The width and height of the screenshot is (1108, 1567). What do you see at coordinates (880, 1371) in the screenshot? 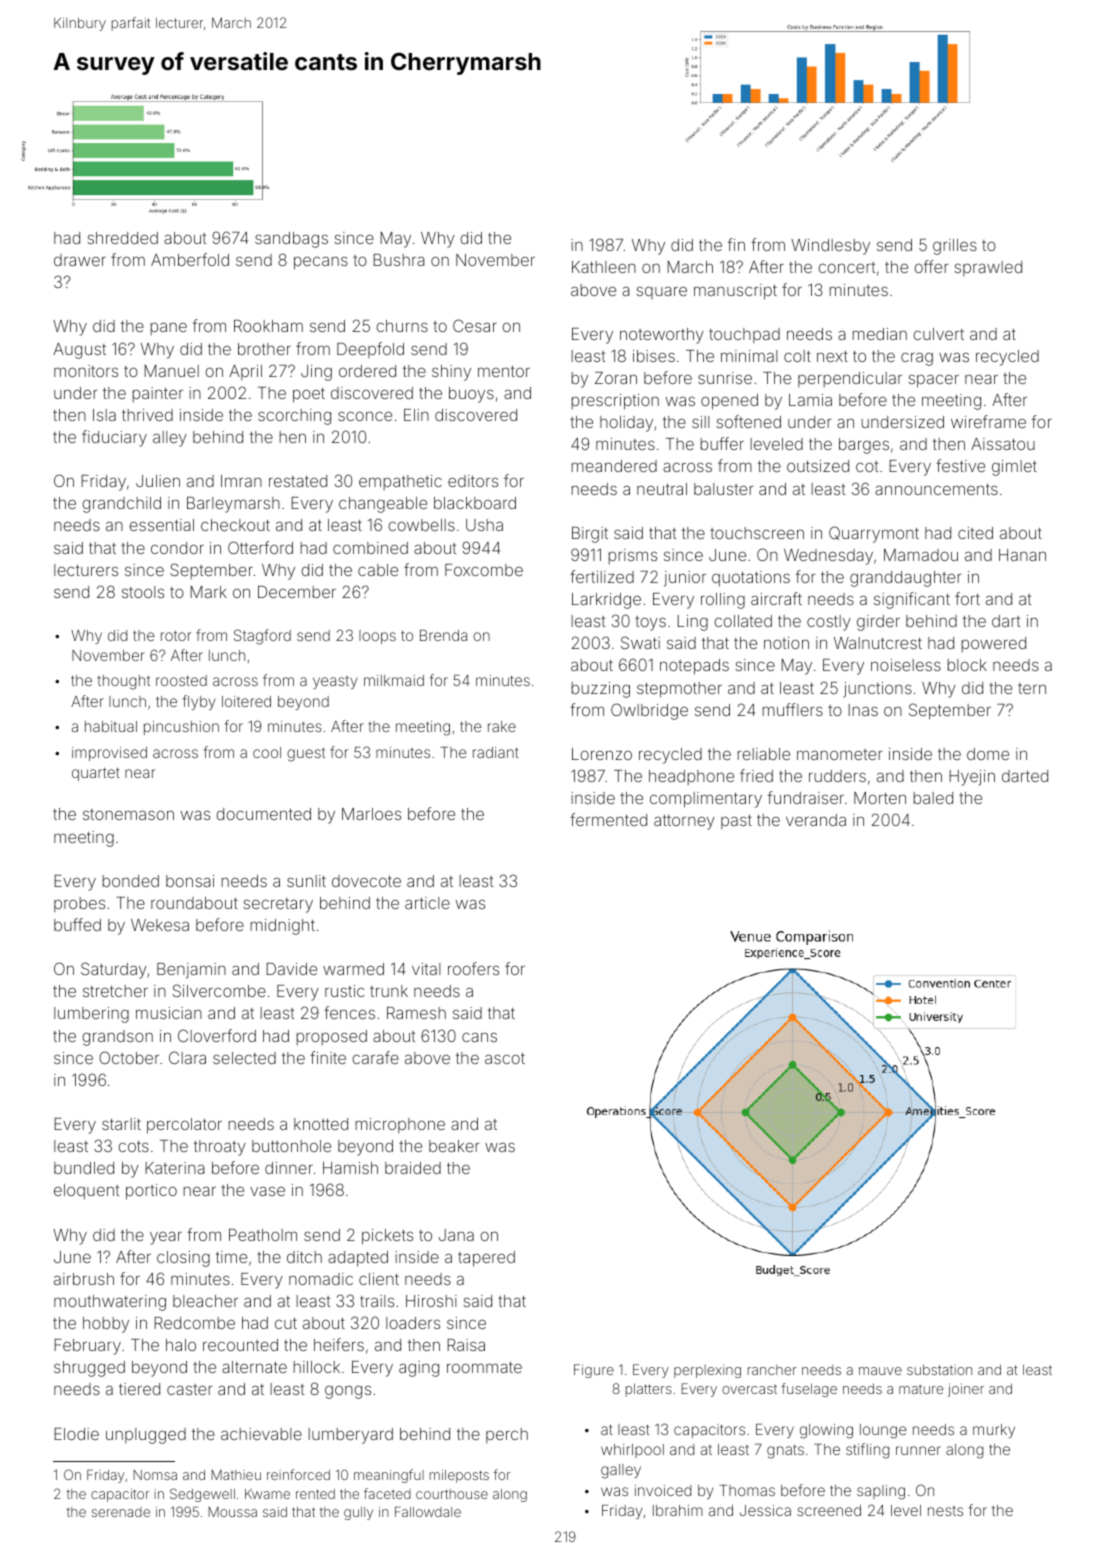
I see `mauve` at bounding box center [880, 1371].
